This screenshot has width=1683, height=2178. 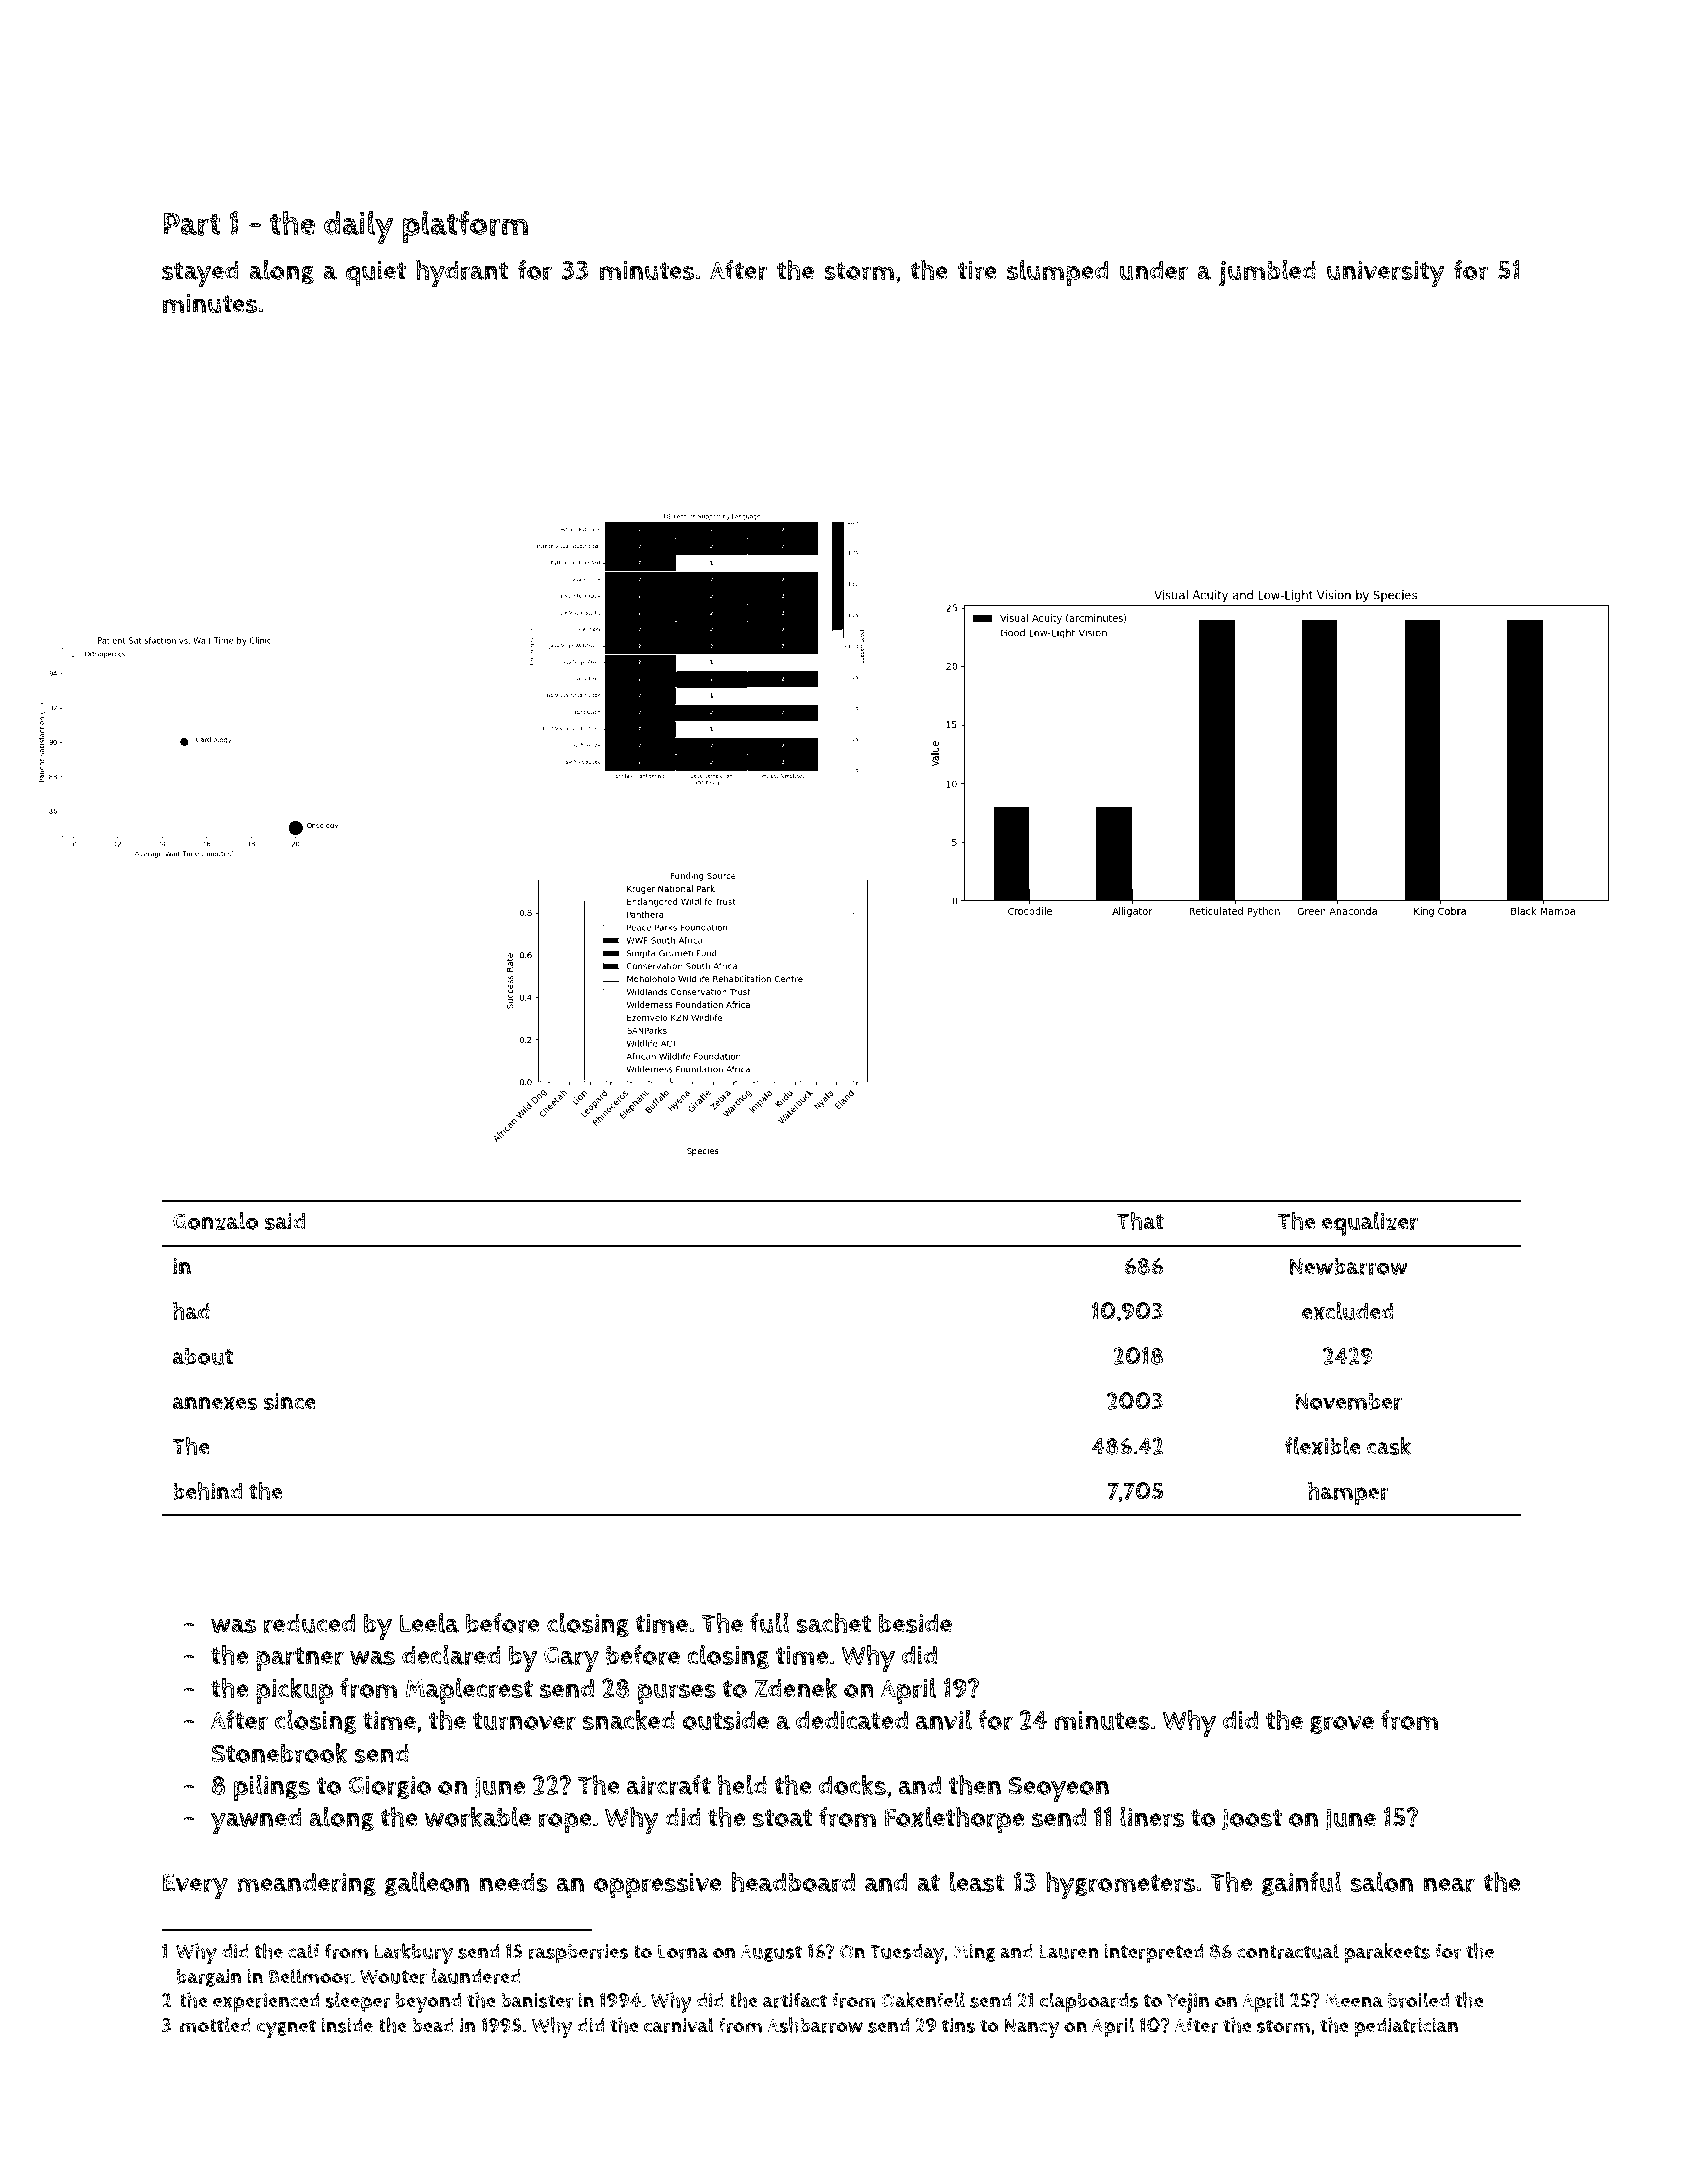 I want to click on said, so click(x=285, y=1221).
